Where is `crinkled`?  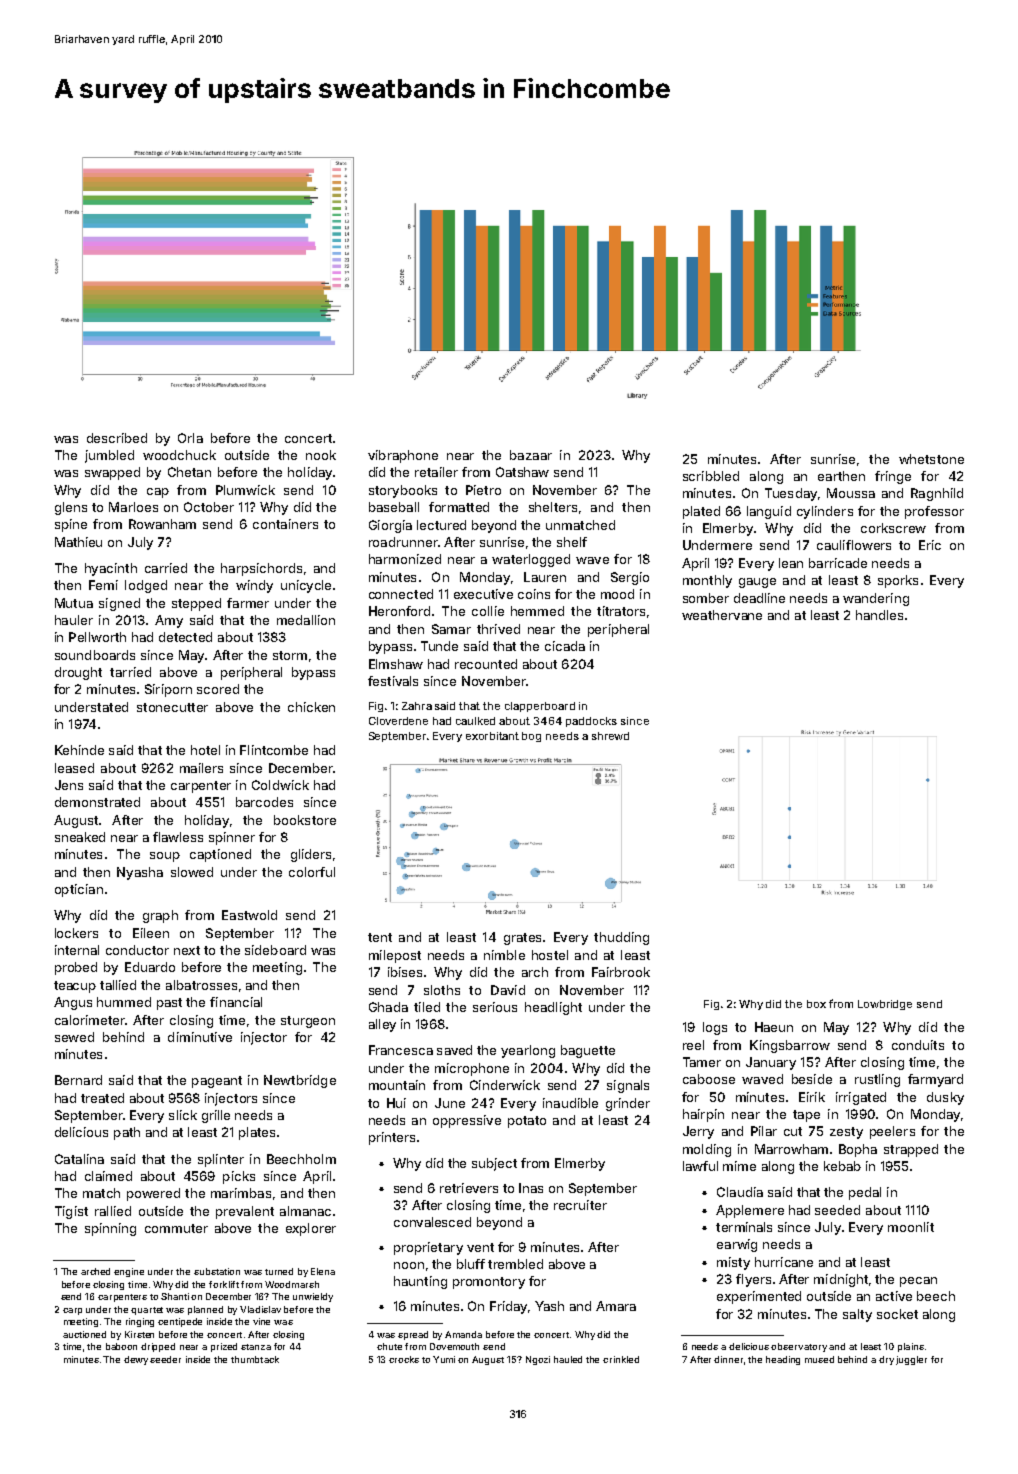
crinkled is located at coordinates (621, 1359).
